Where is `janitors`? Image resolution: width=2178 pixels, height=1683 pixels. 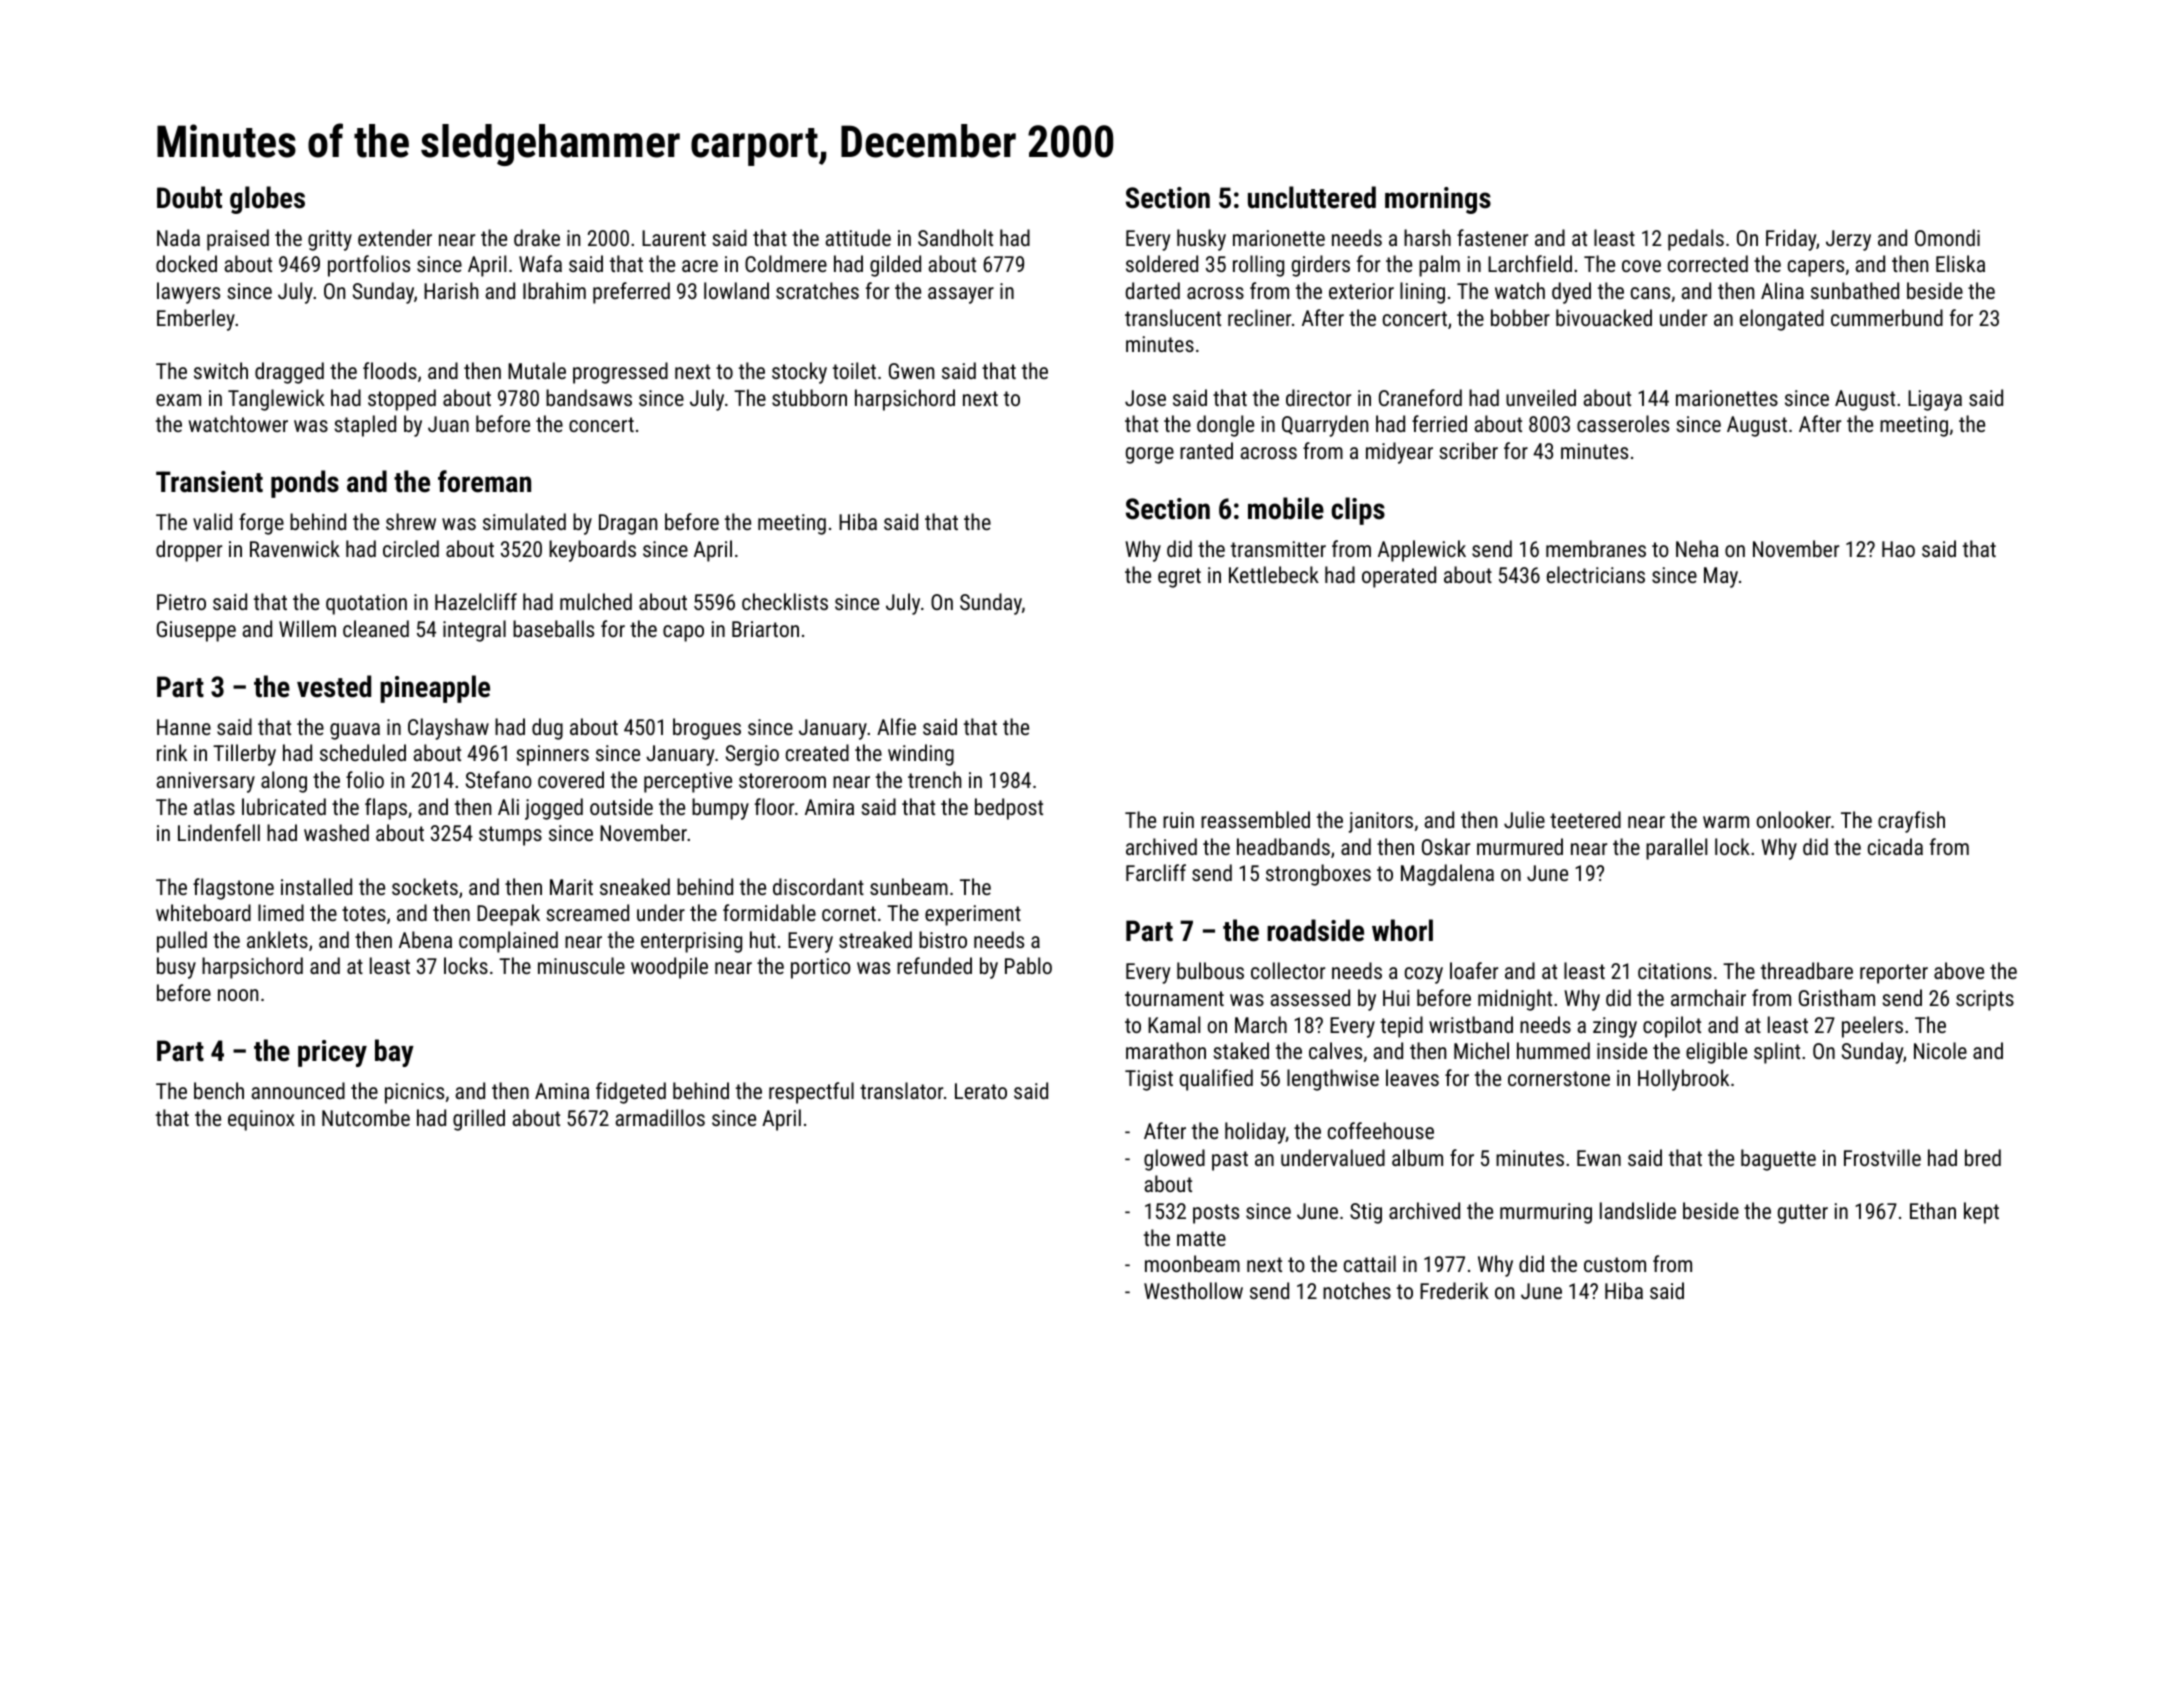 janitors is located at coordinates (1380, 822).
